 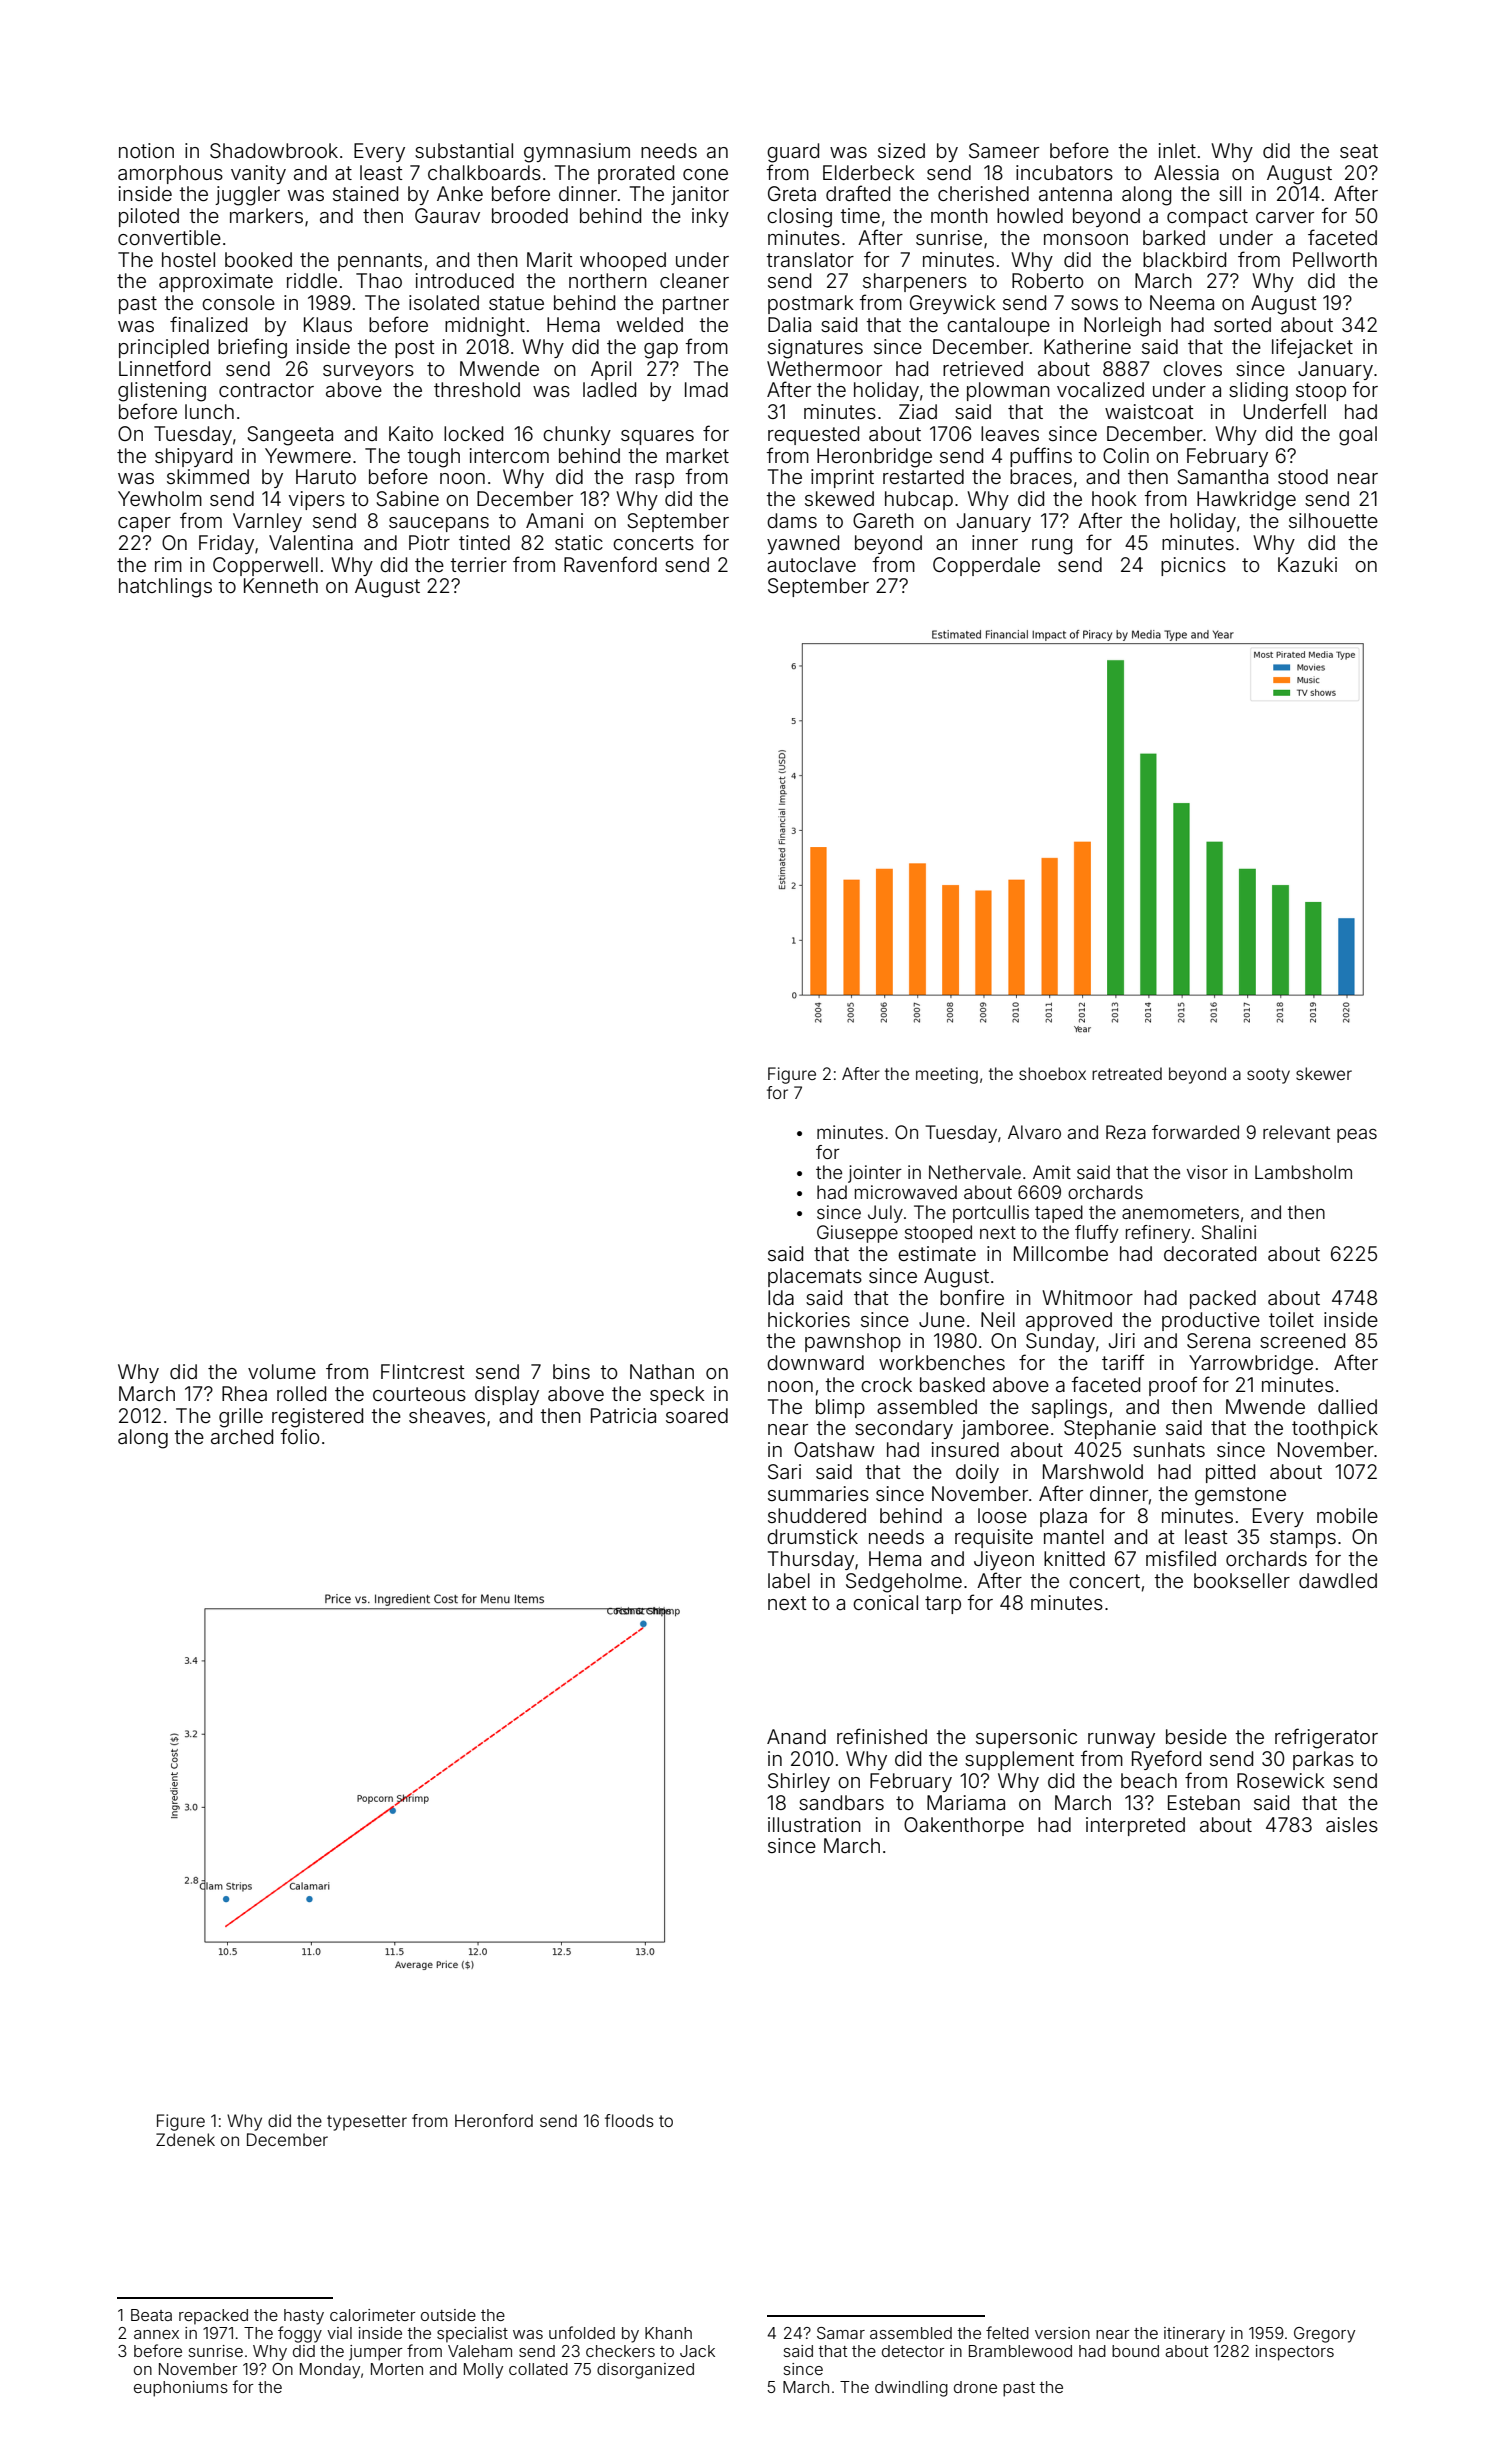 What do you see at coordinates (814, 1824) in the screenshot?
I see `illustration` at bounding box center [814, 1824].
